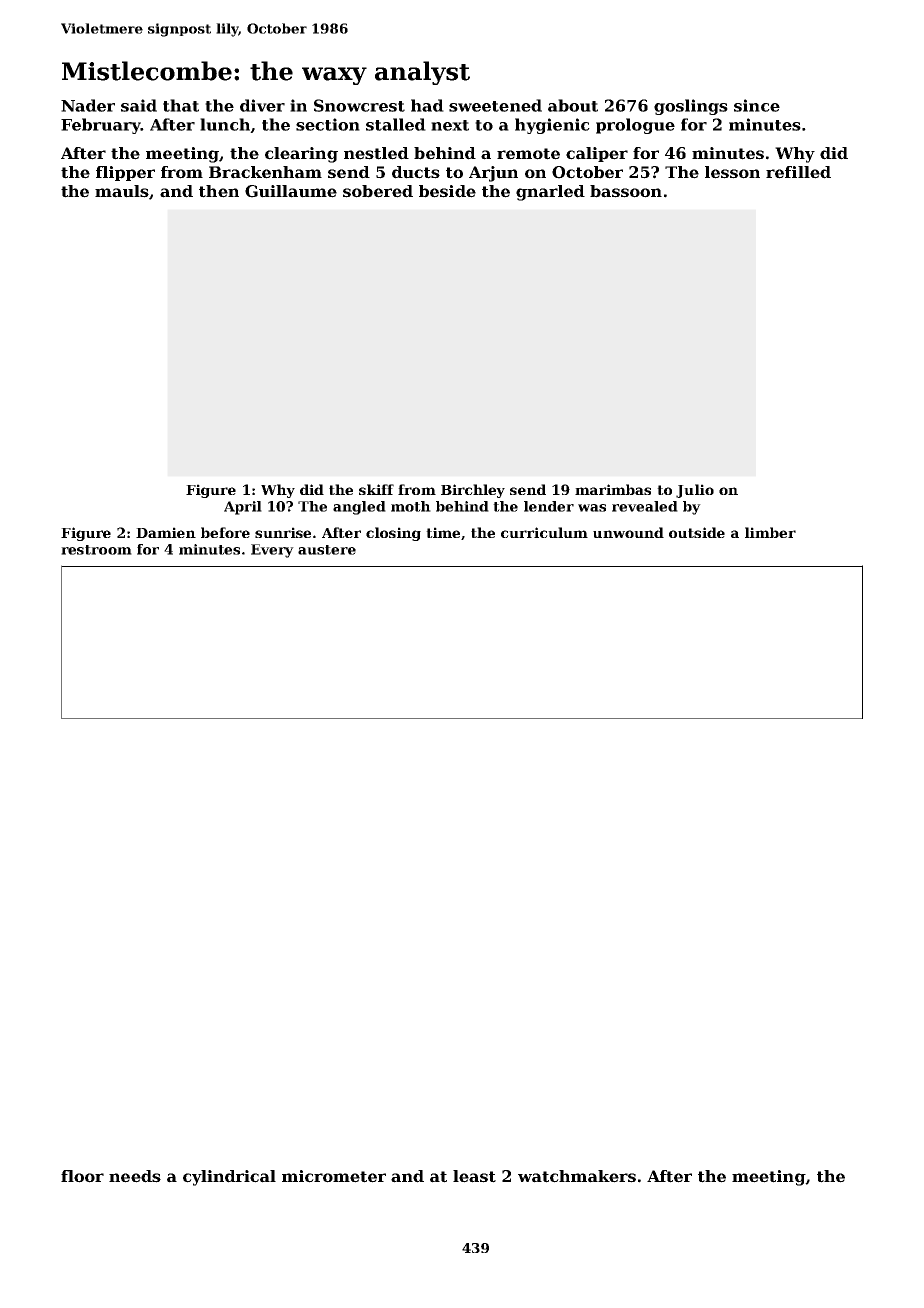 The height and width of the screenshot is (1308, 924). What do you see at coordinates (219, 191) in the screenshot?
I see `then` at bounding box center [219, 191].
